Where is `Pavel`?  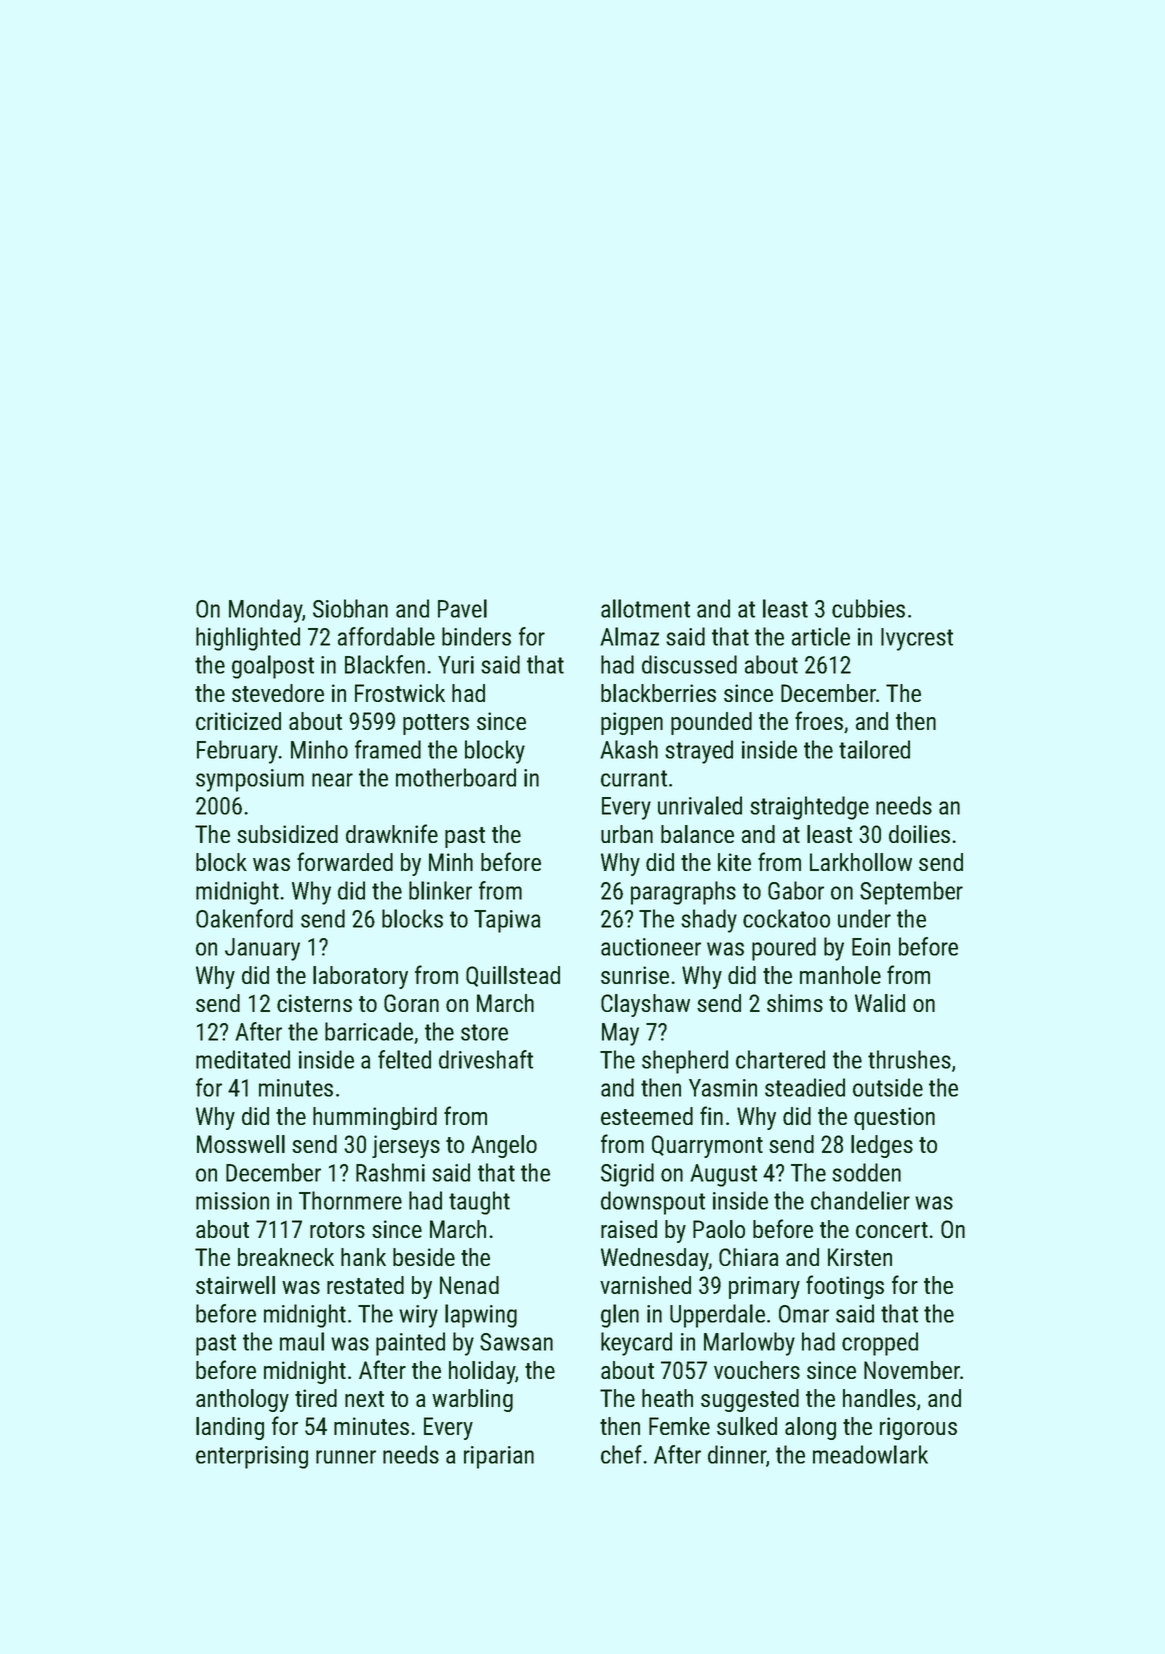
Pavel is located at coordinates (462, 608).
